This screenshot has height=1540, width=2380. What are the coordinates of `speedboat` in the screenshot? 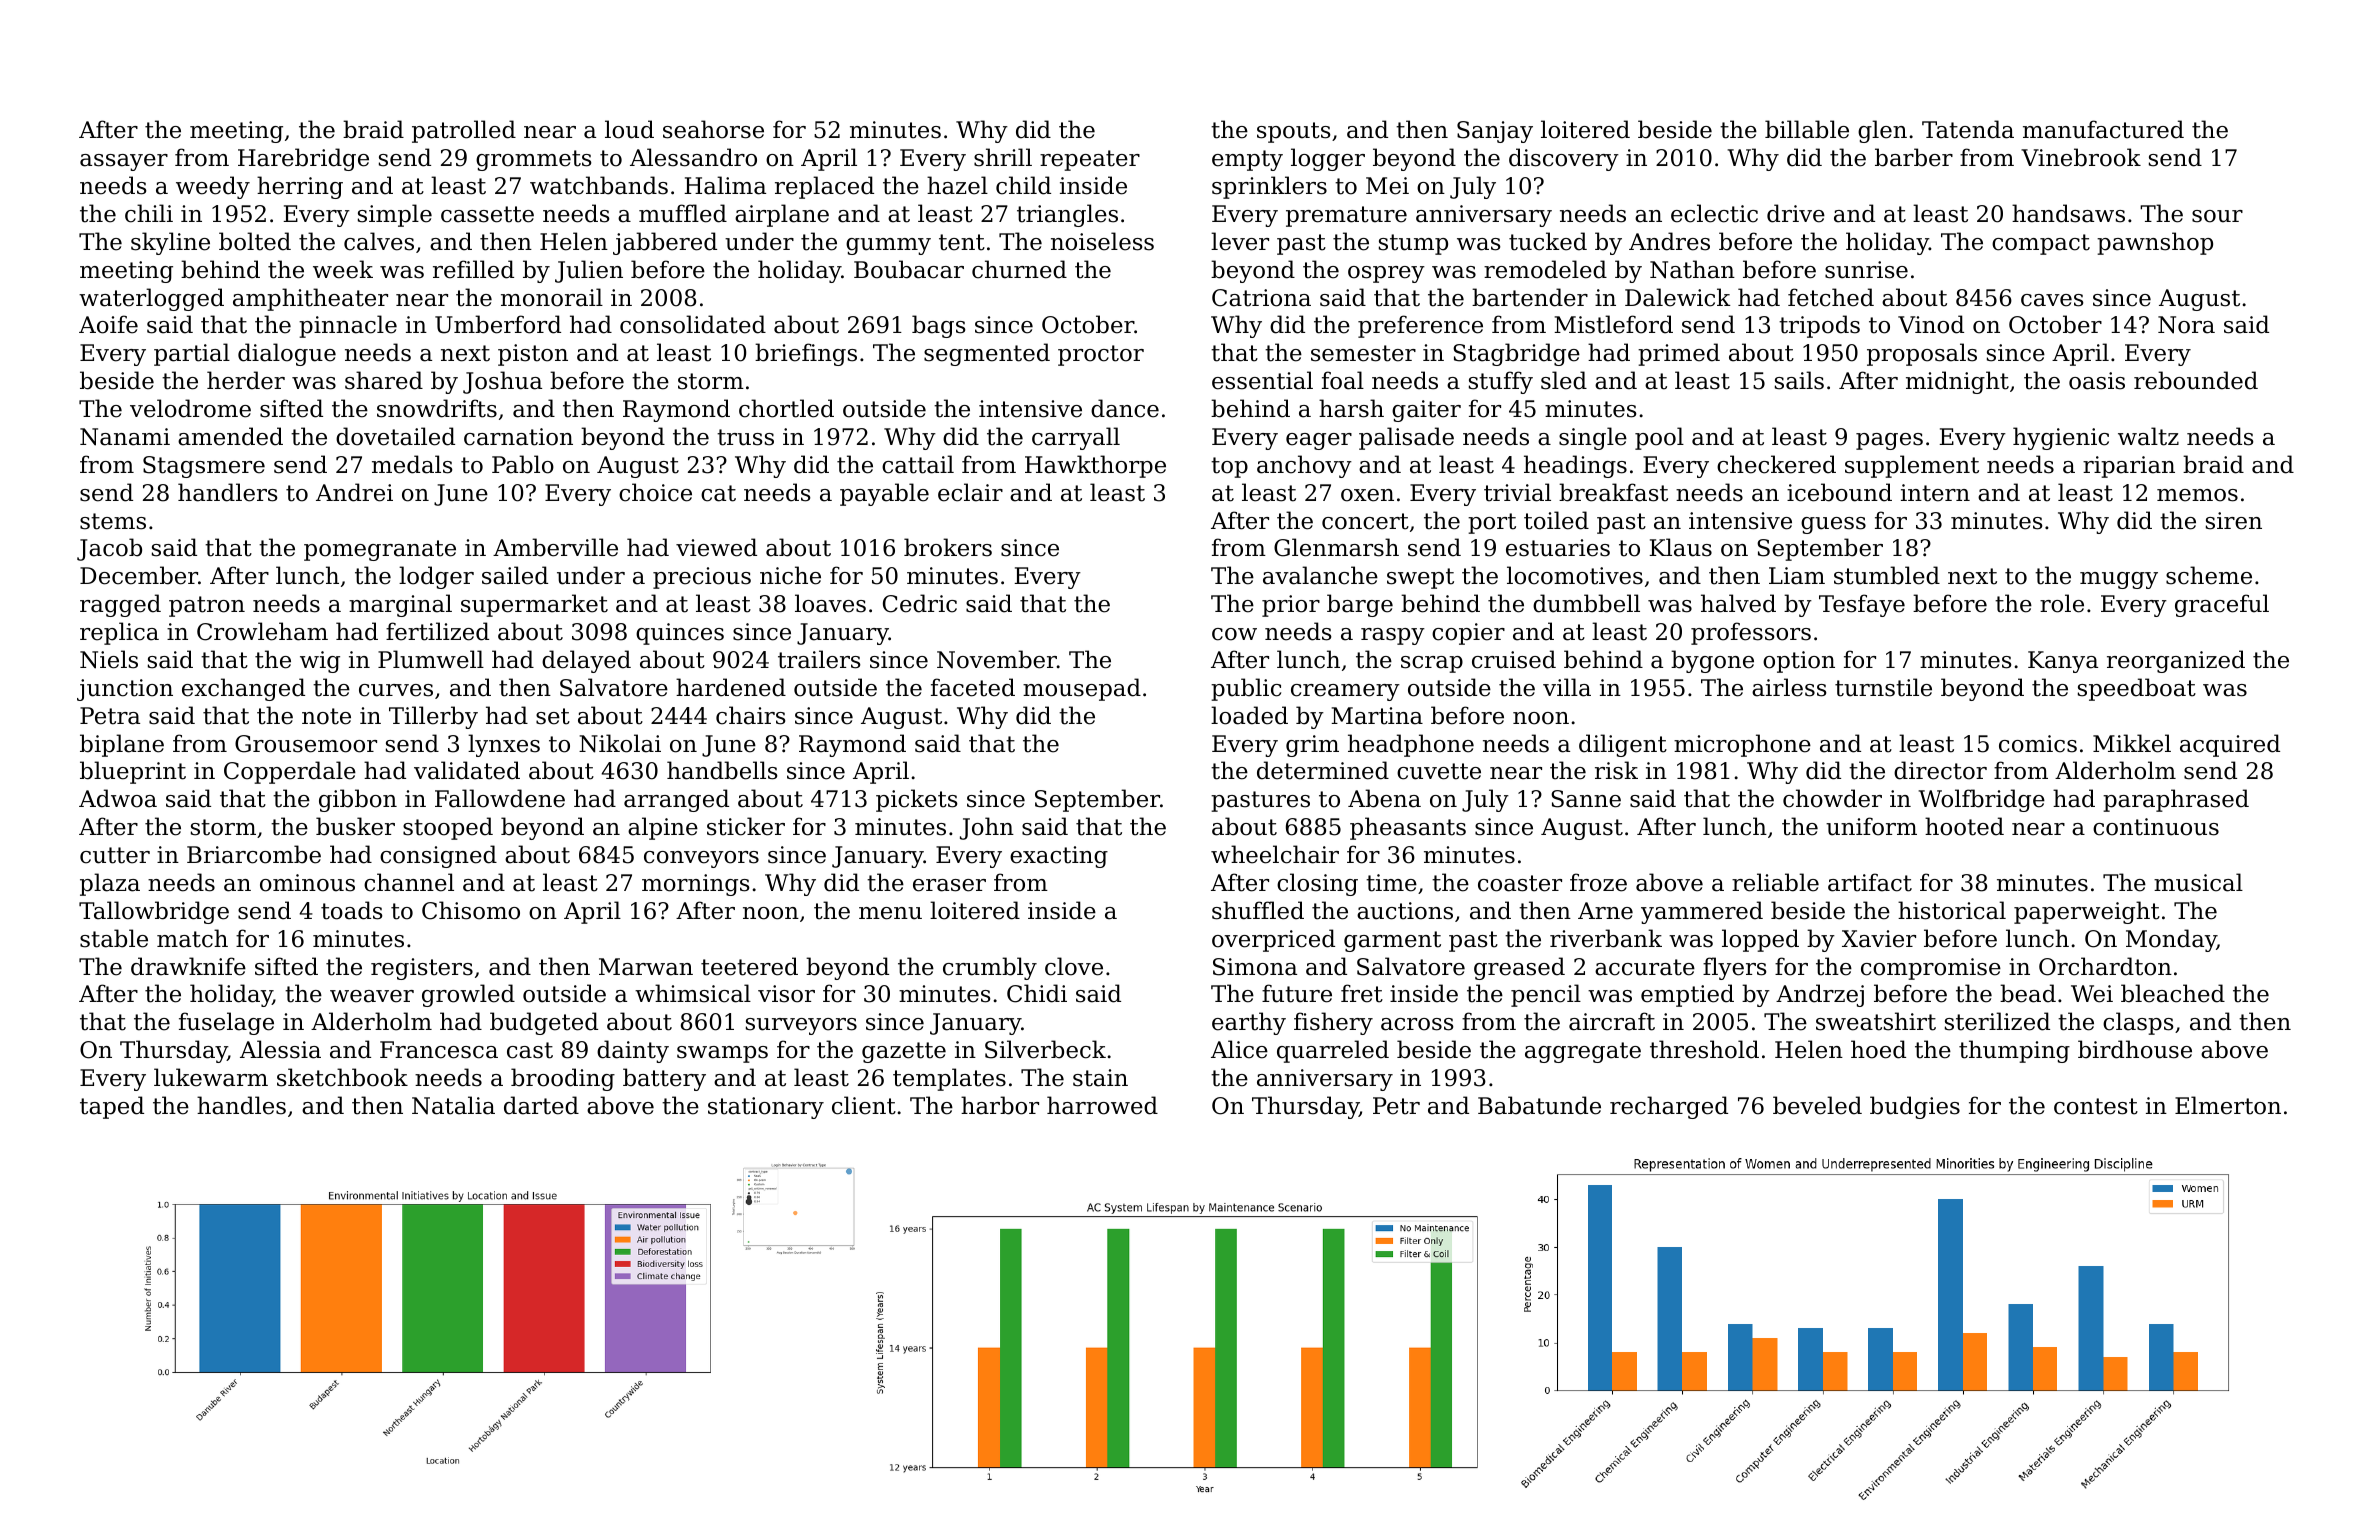 It's located at (2137, 689).
